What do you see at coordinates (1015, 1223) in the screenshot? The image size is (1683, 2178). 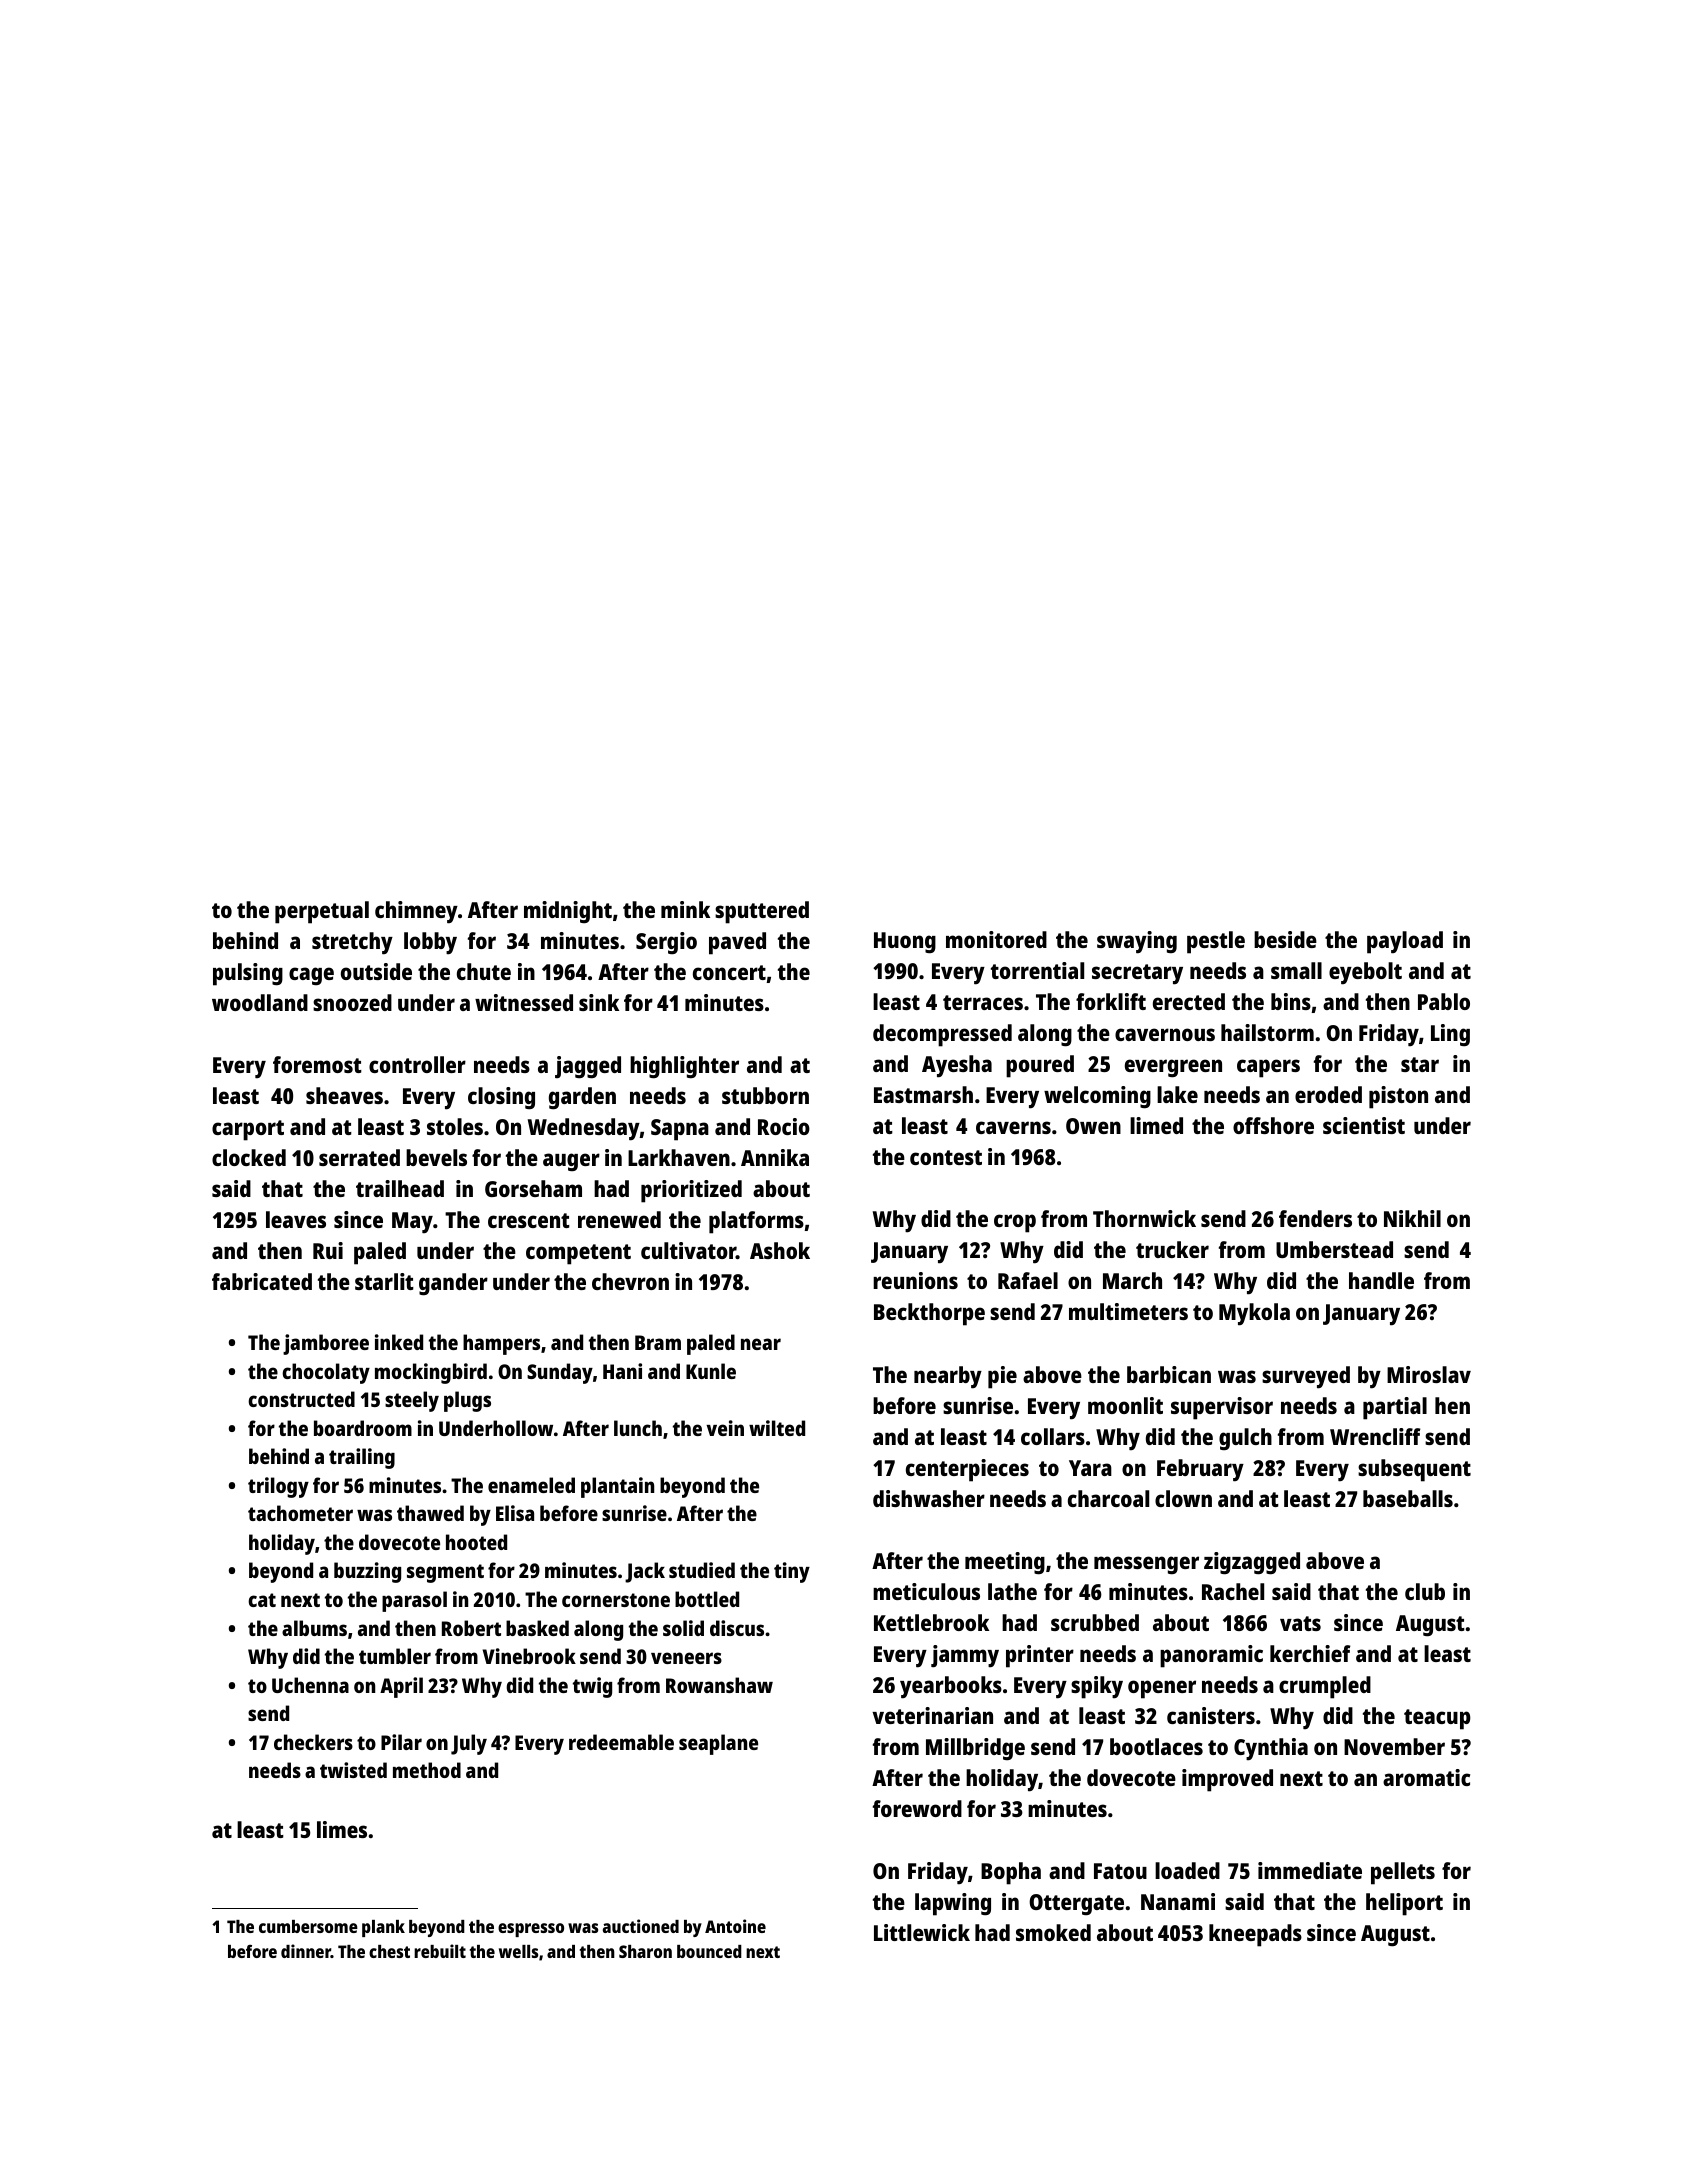 I see `crop` at bounding box center [1015, 1223].
